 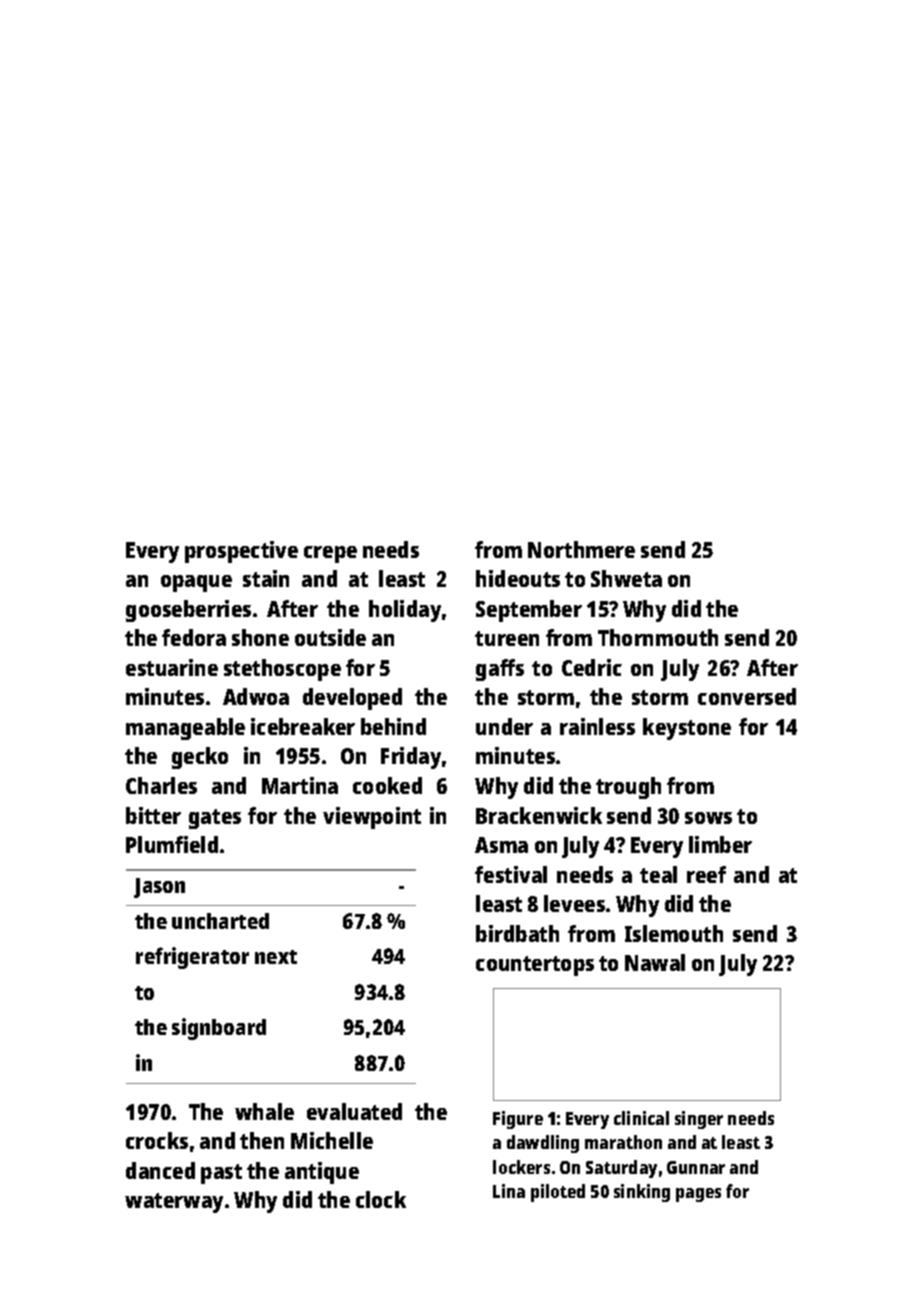 What do you see at coordinates (500, 670) in the screenshot?
I see `gaffs` at bounding box center [500, 670].
